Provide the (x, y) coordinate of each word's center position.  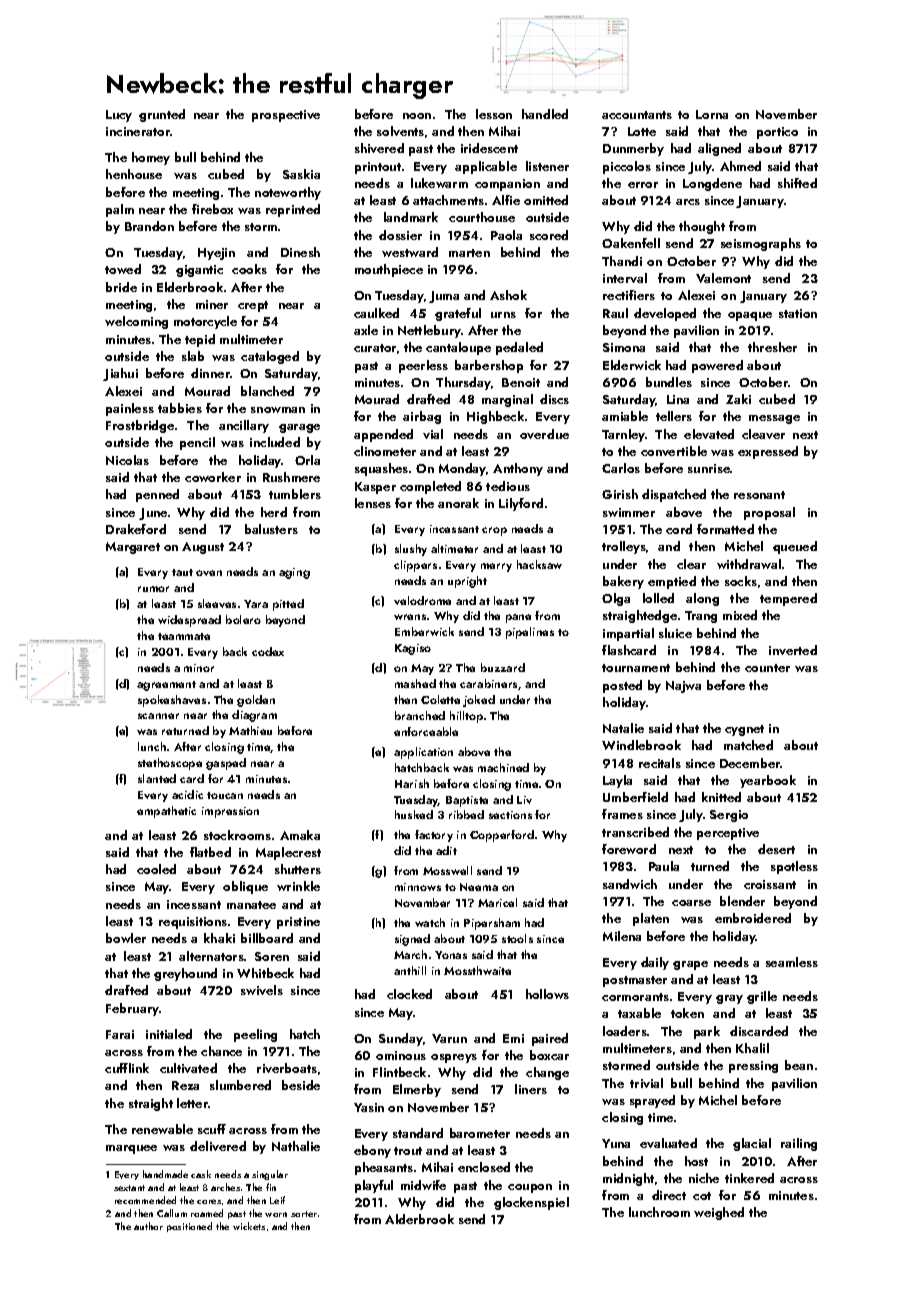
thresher (772, 347)
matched (748, 745)
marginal (507, 400)
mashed (415, 683)
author (148, 1226)
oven (209, 573)
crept (253, 306)
